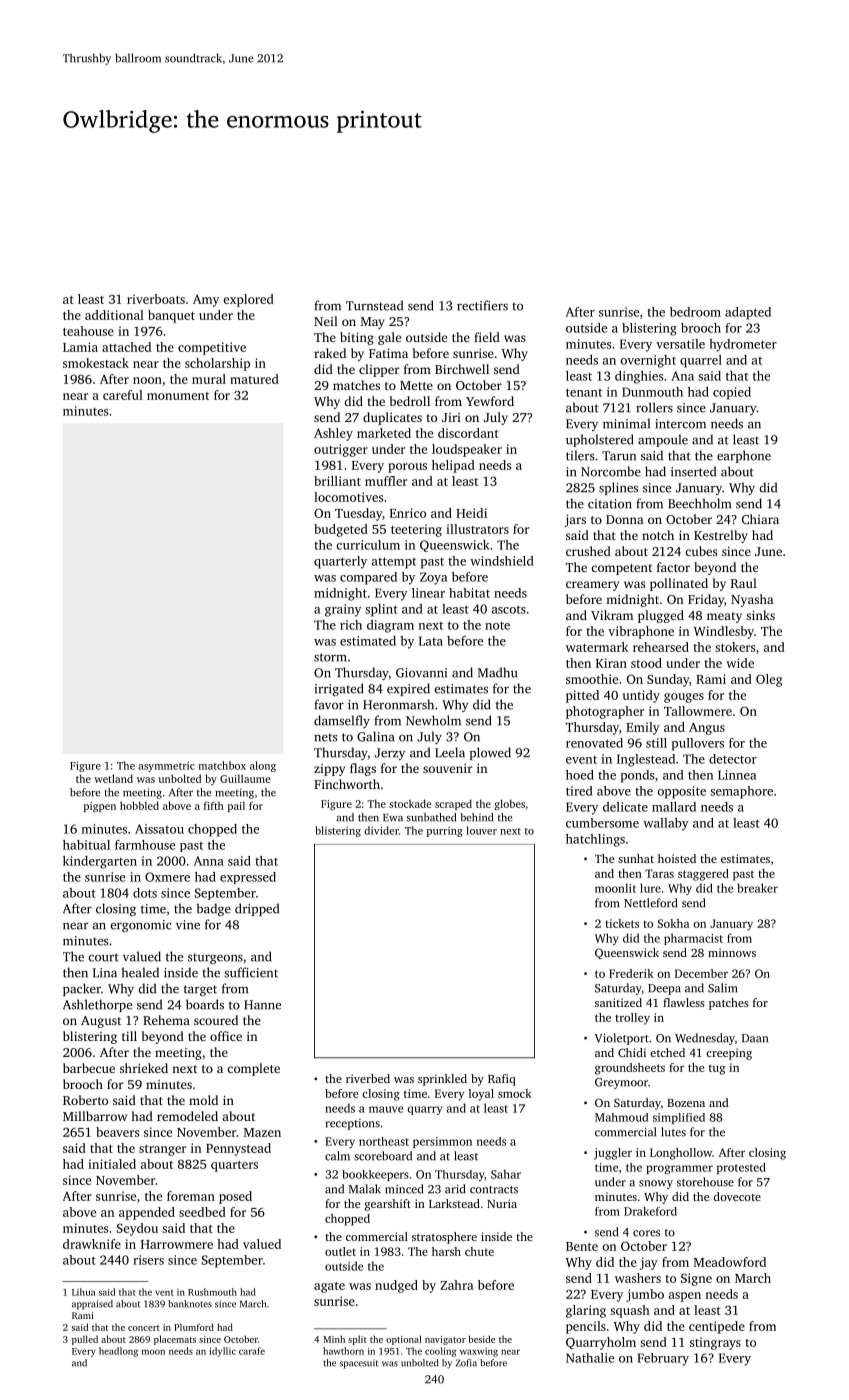  Describe the element at coordinates (748, 313) in the screenshot. I see `adapted` at that location.
